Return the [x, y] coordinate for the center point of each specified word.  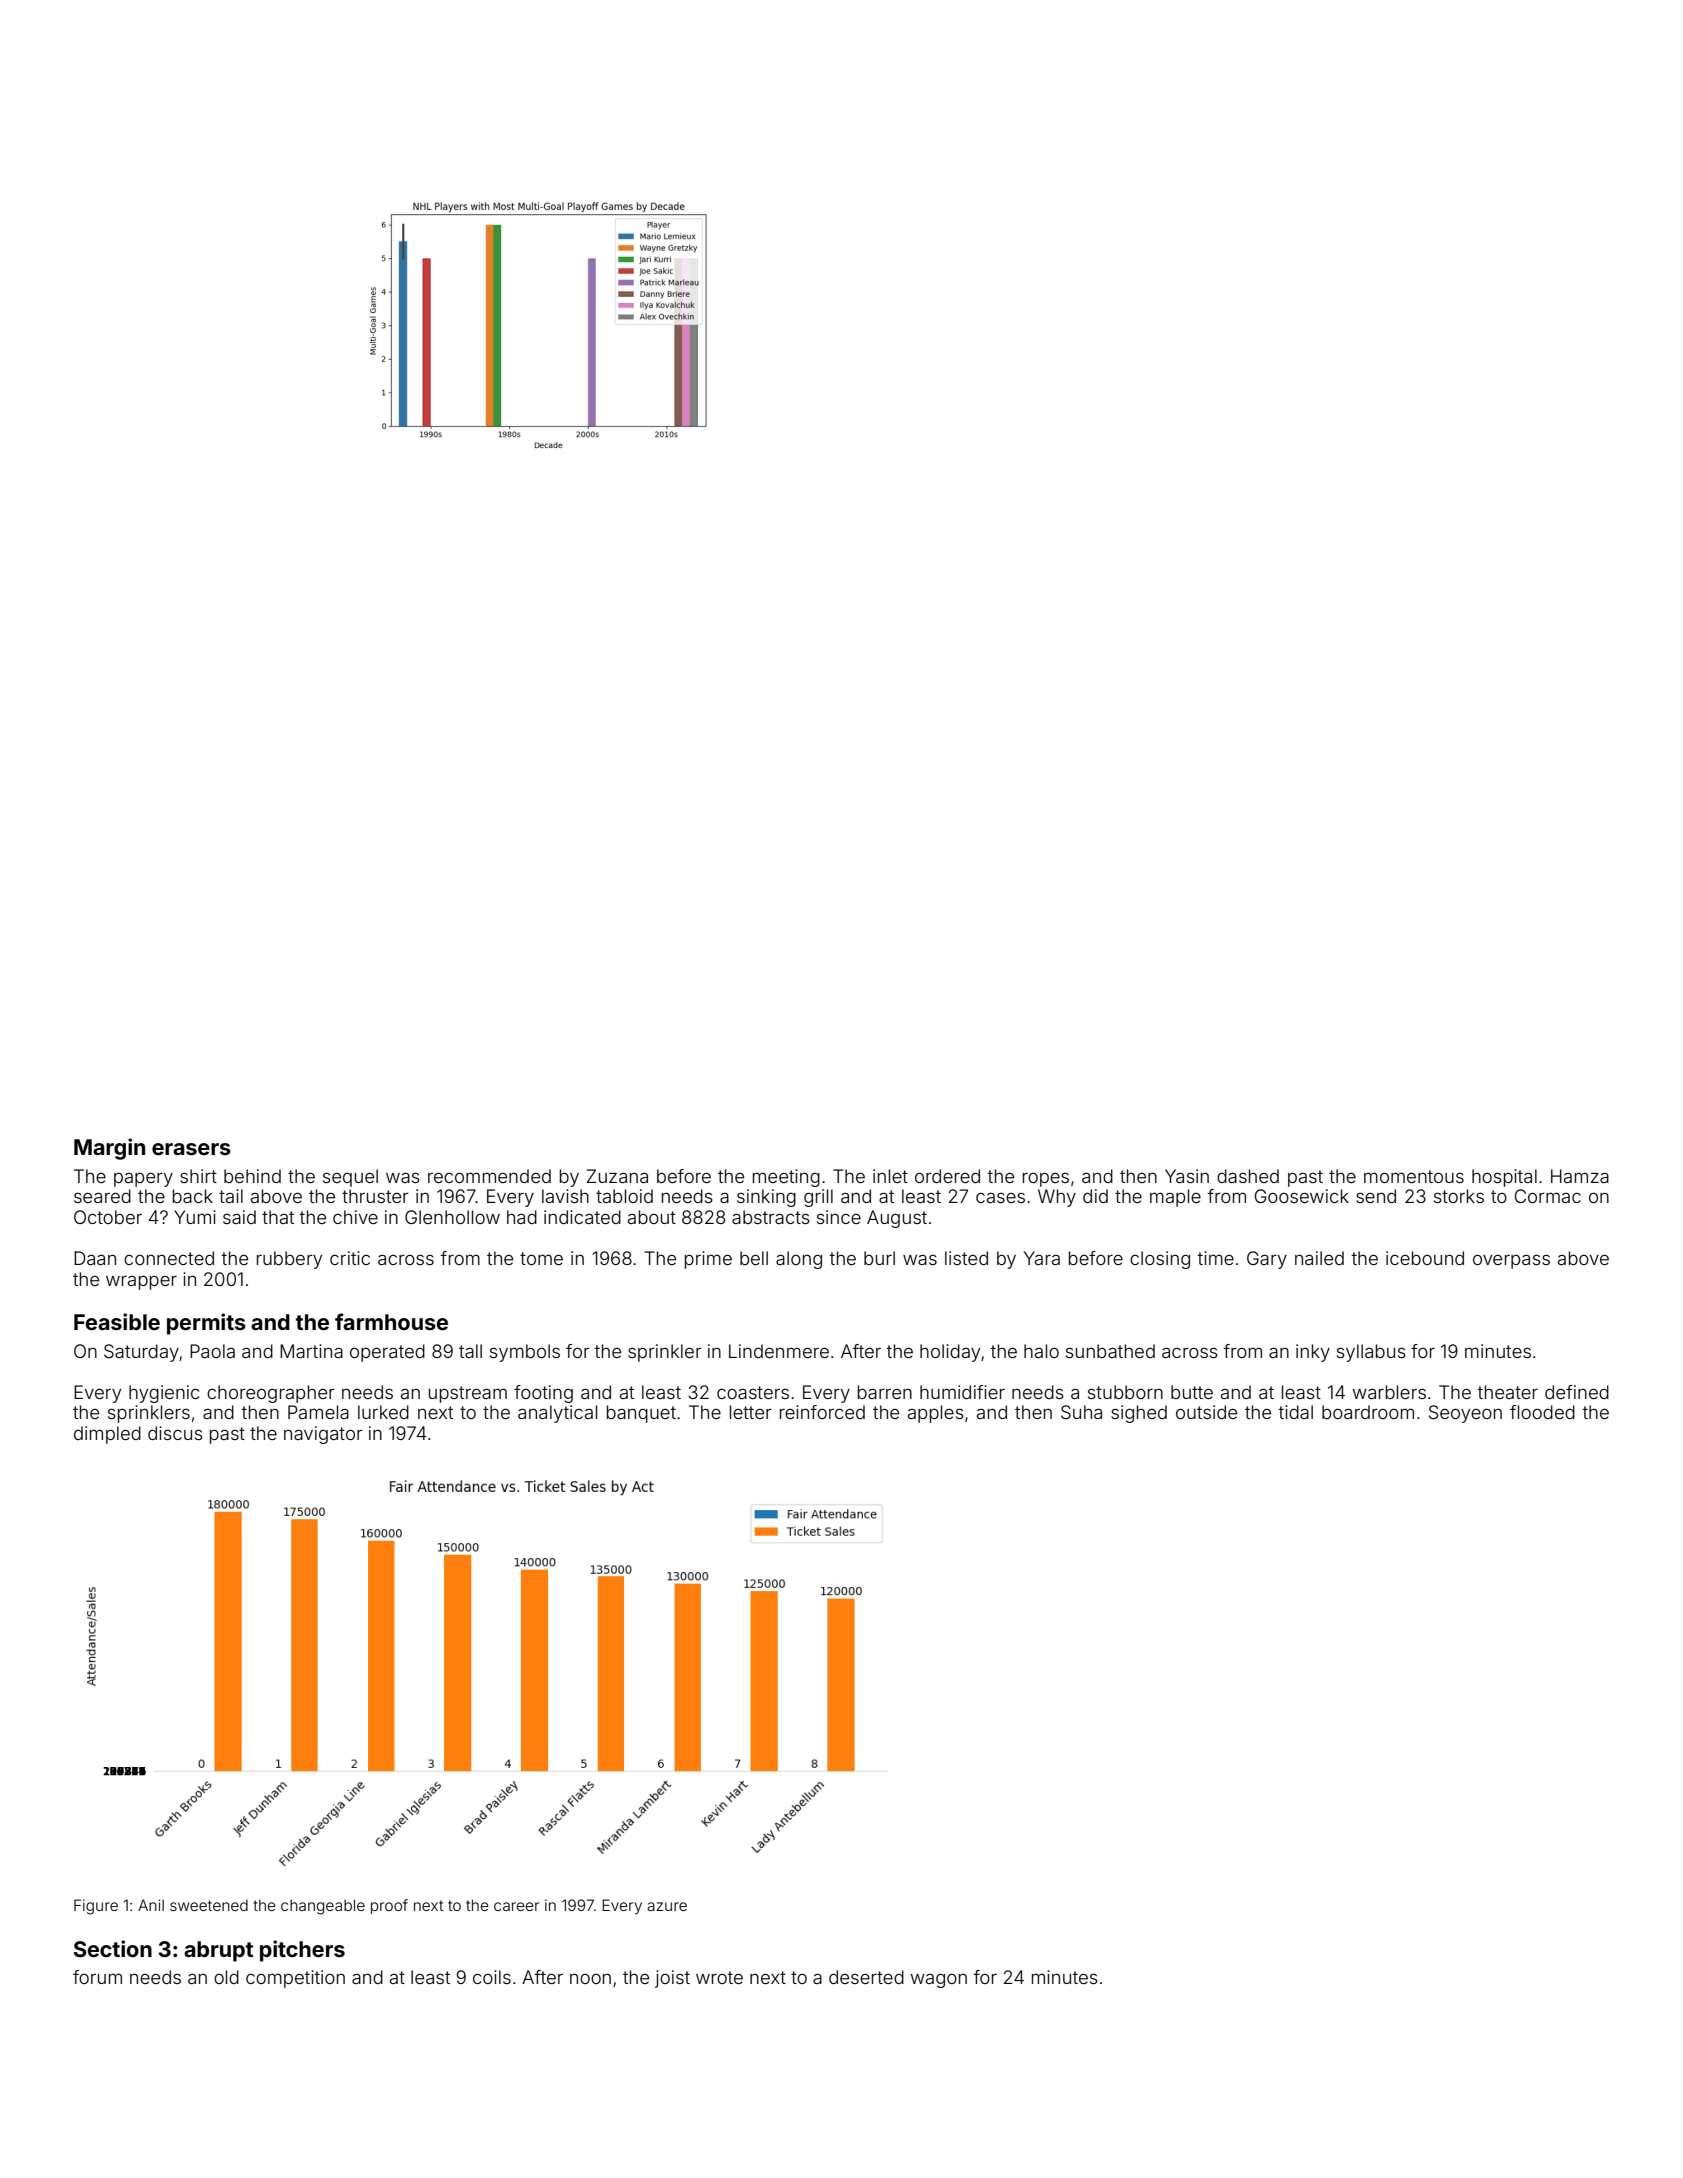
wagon [939, 1981]
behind [252, 1176]
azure [667, 1906]
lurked [383, 1412]
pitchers [302, 1951]
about [652, 1217]
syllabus [1371, 1353]
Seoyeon [1465, 1414]
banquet [641, 1414]
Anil [151, 1905]
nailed [1319, 1258]
